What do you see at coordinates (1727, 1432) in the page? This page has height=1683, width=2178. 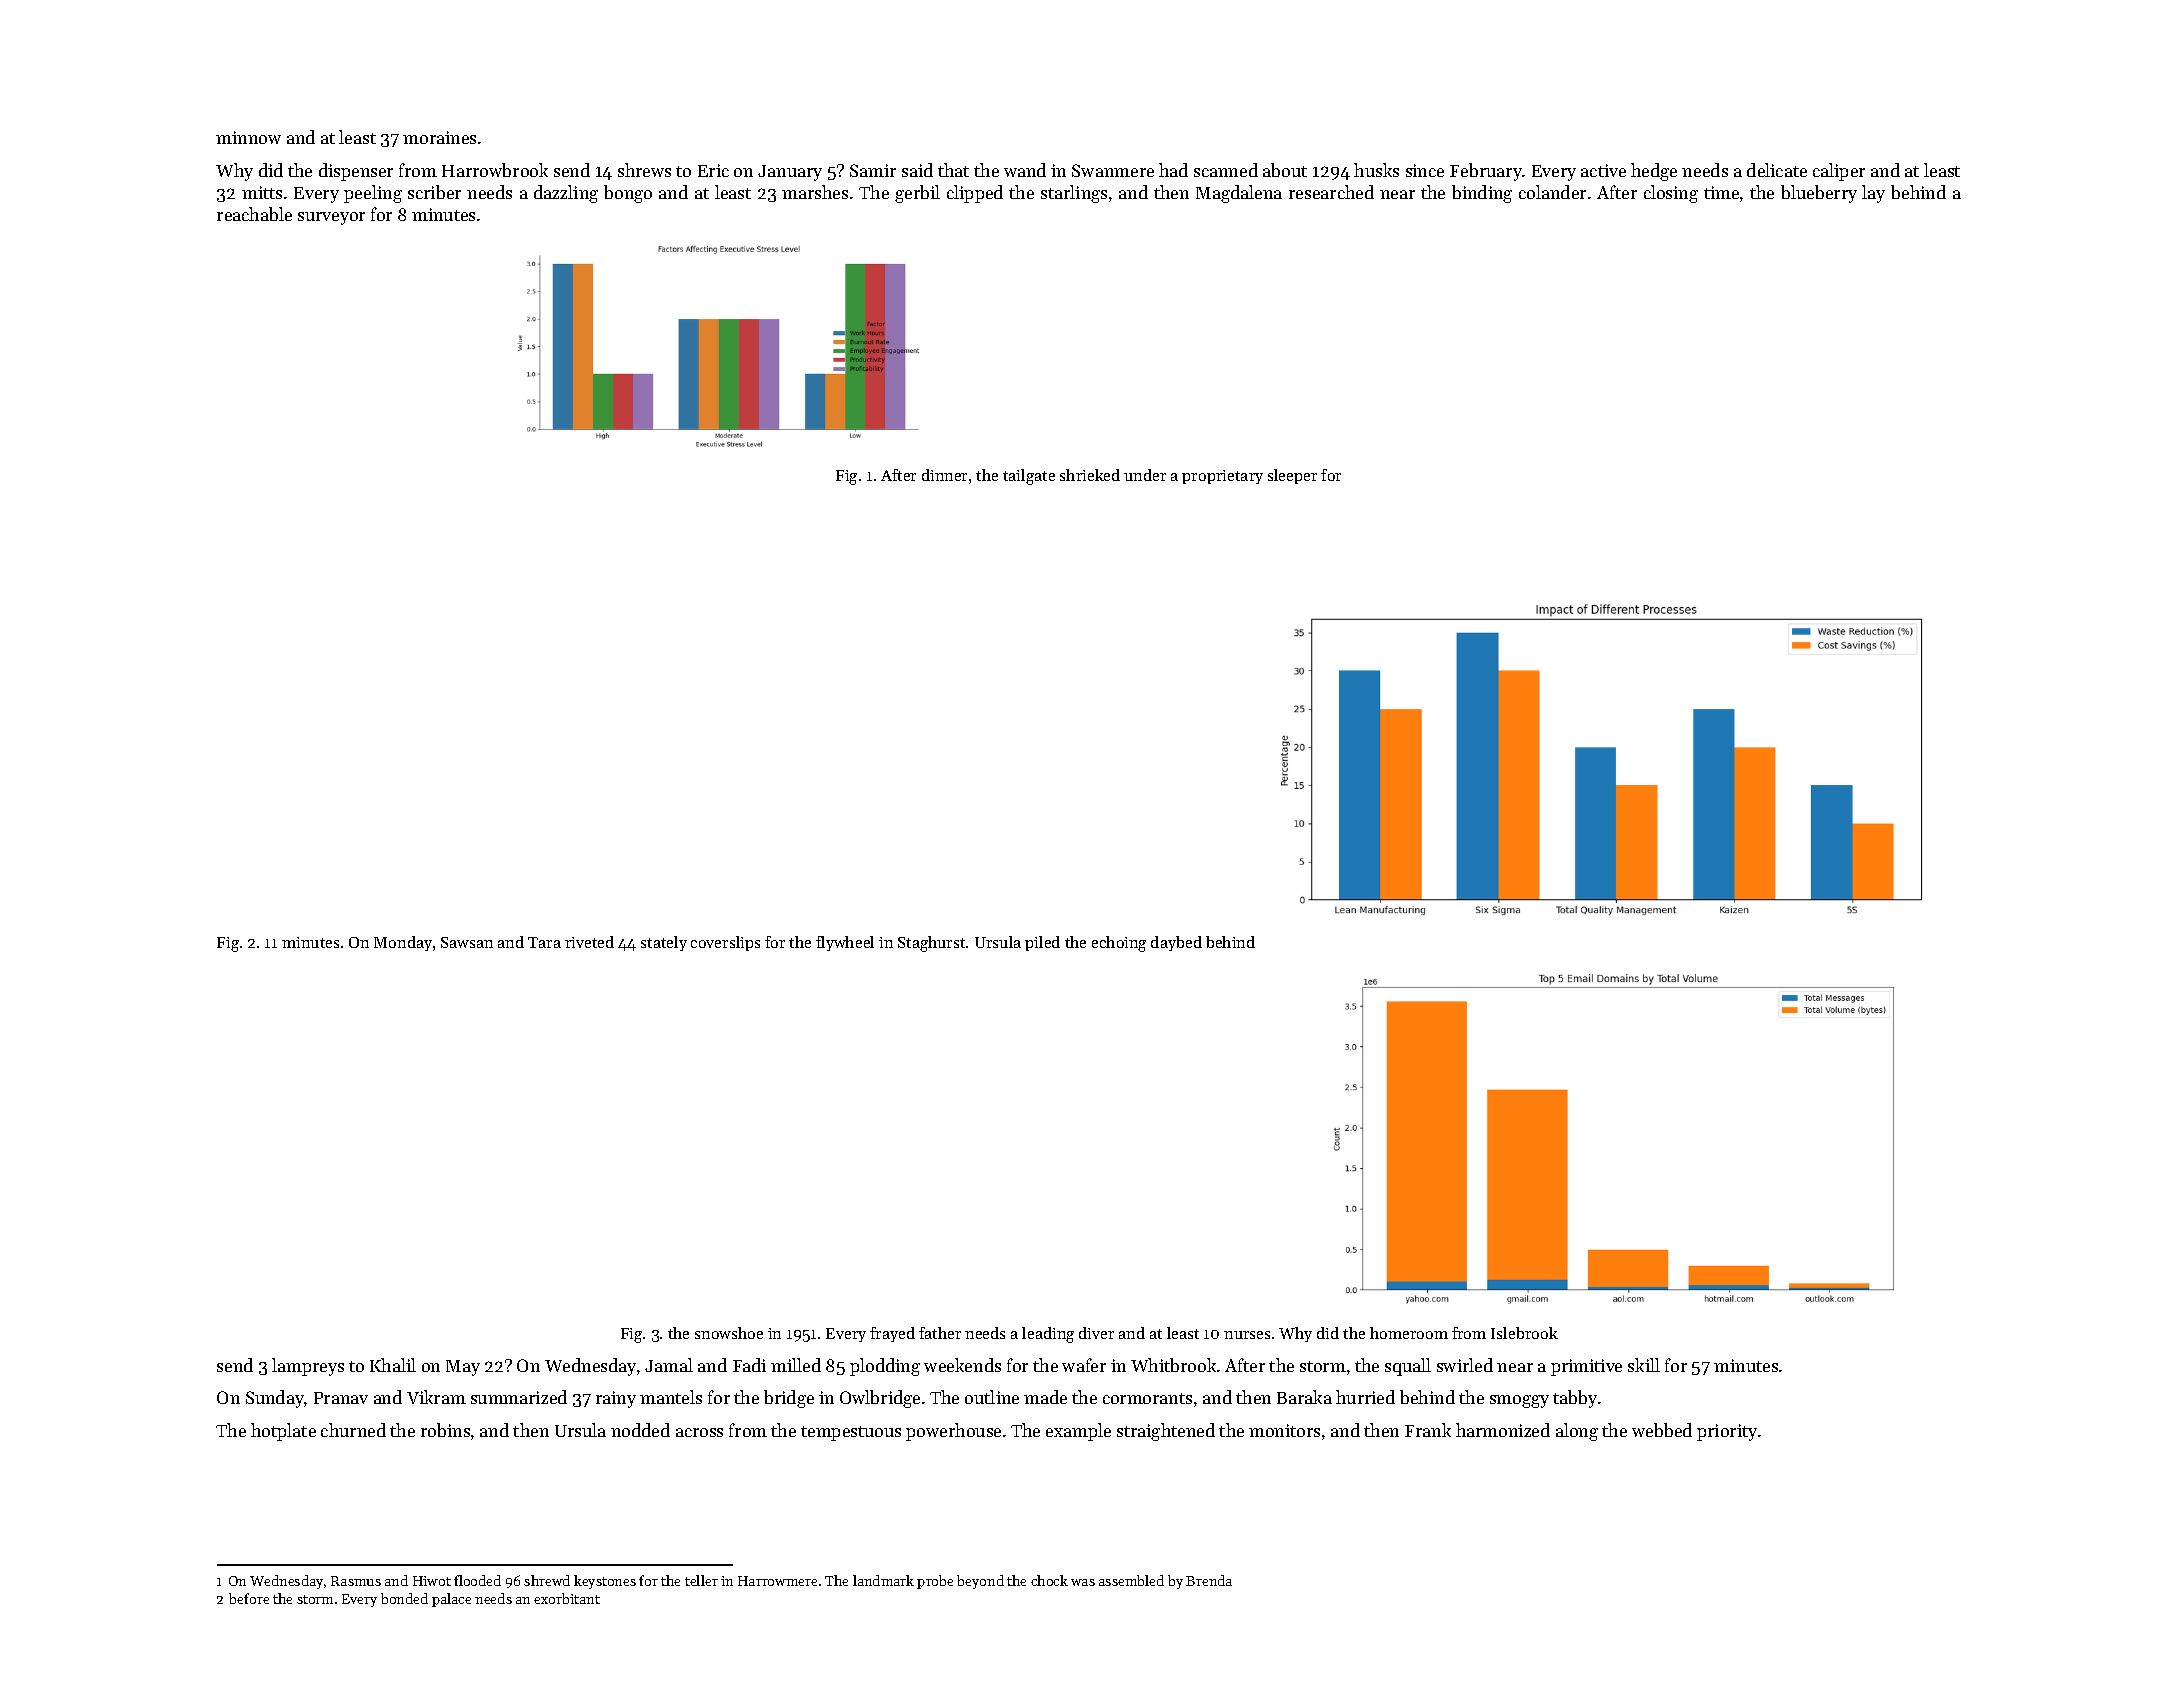 I see `priority` at bounding box center [1727, 1432].
